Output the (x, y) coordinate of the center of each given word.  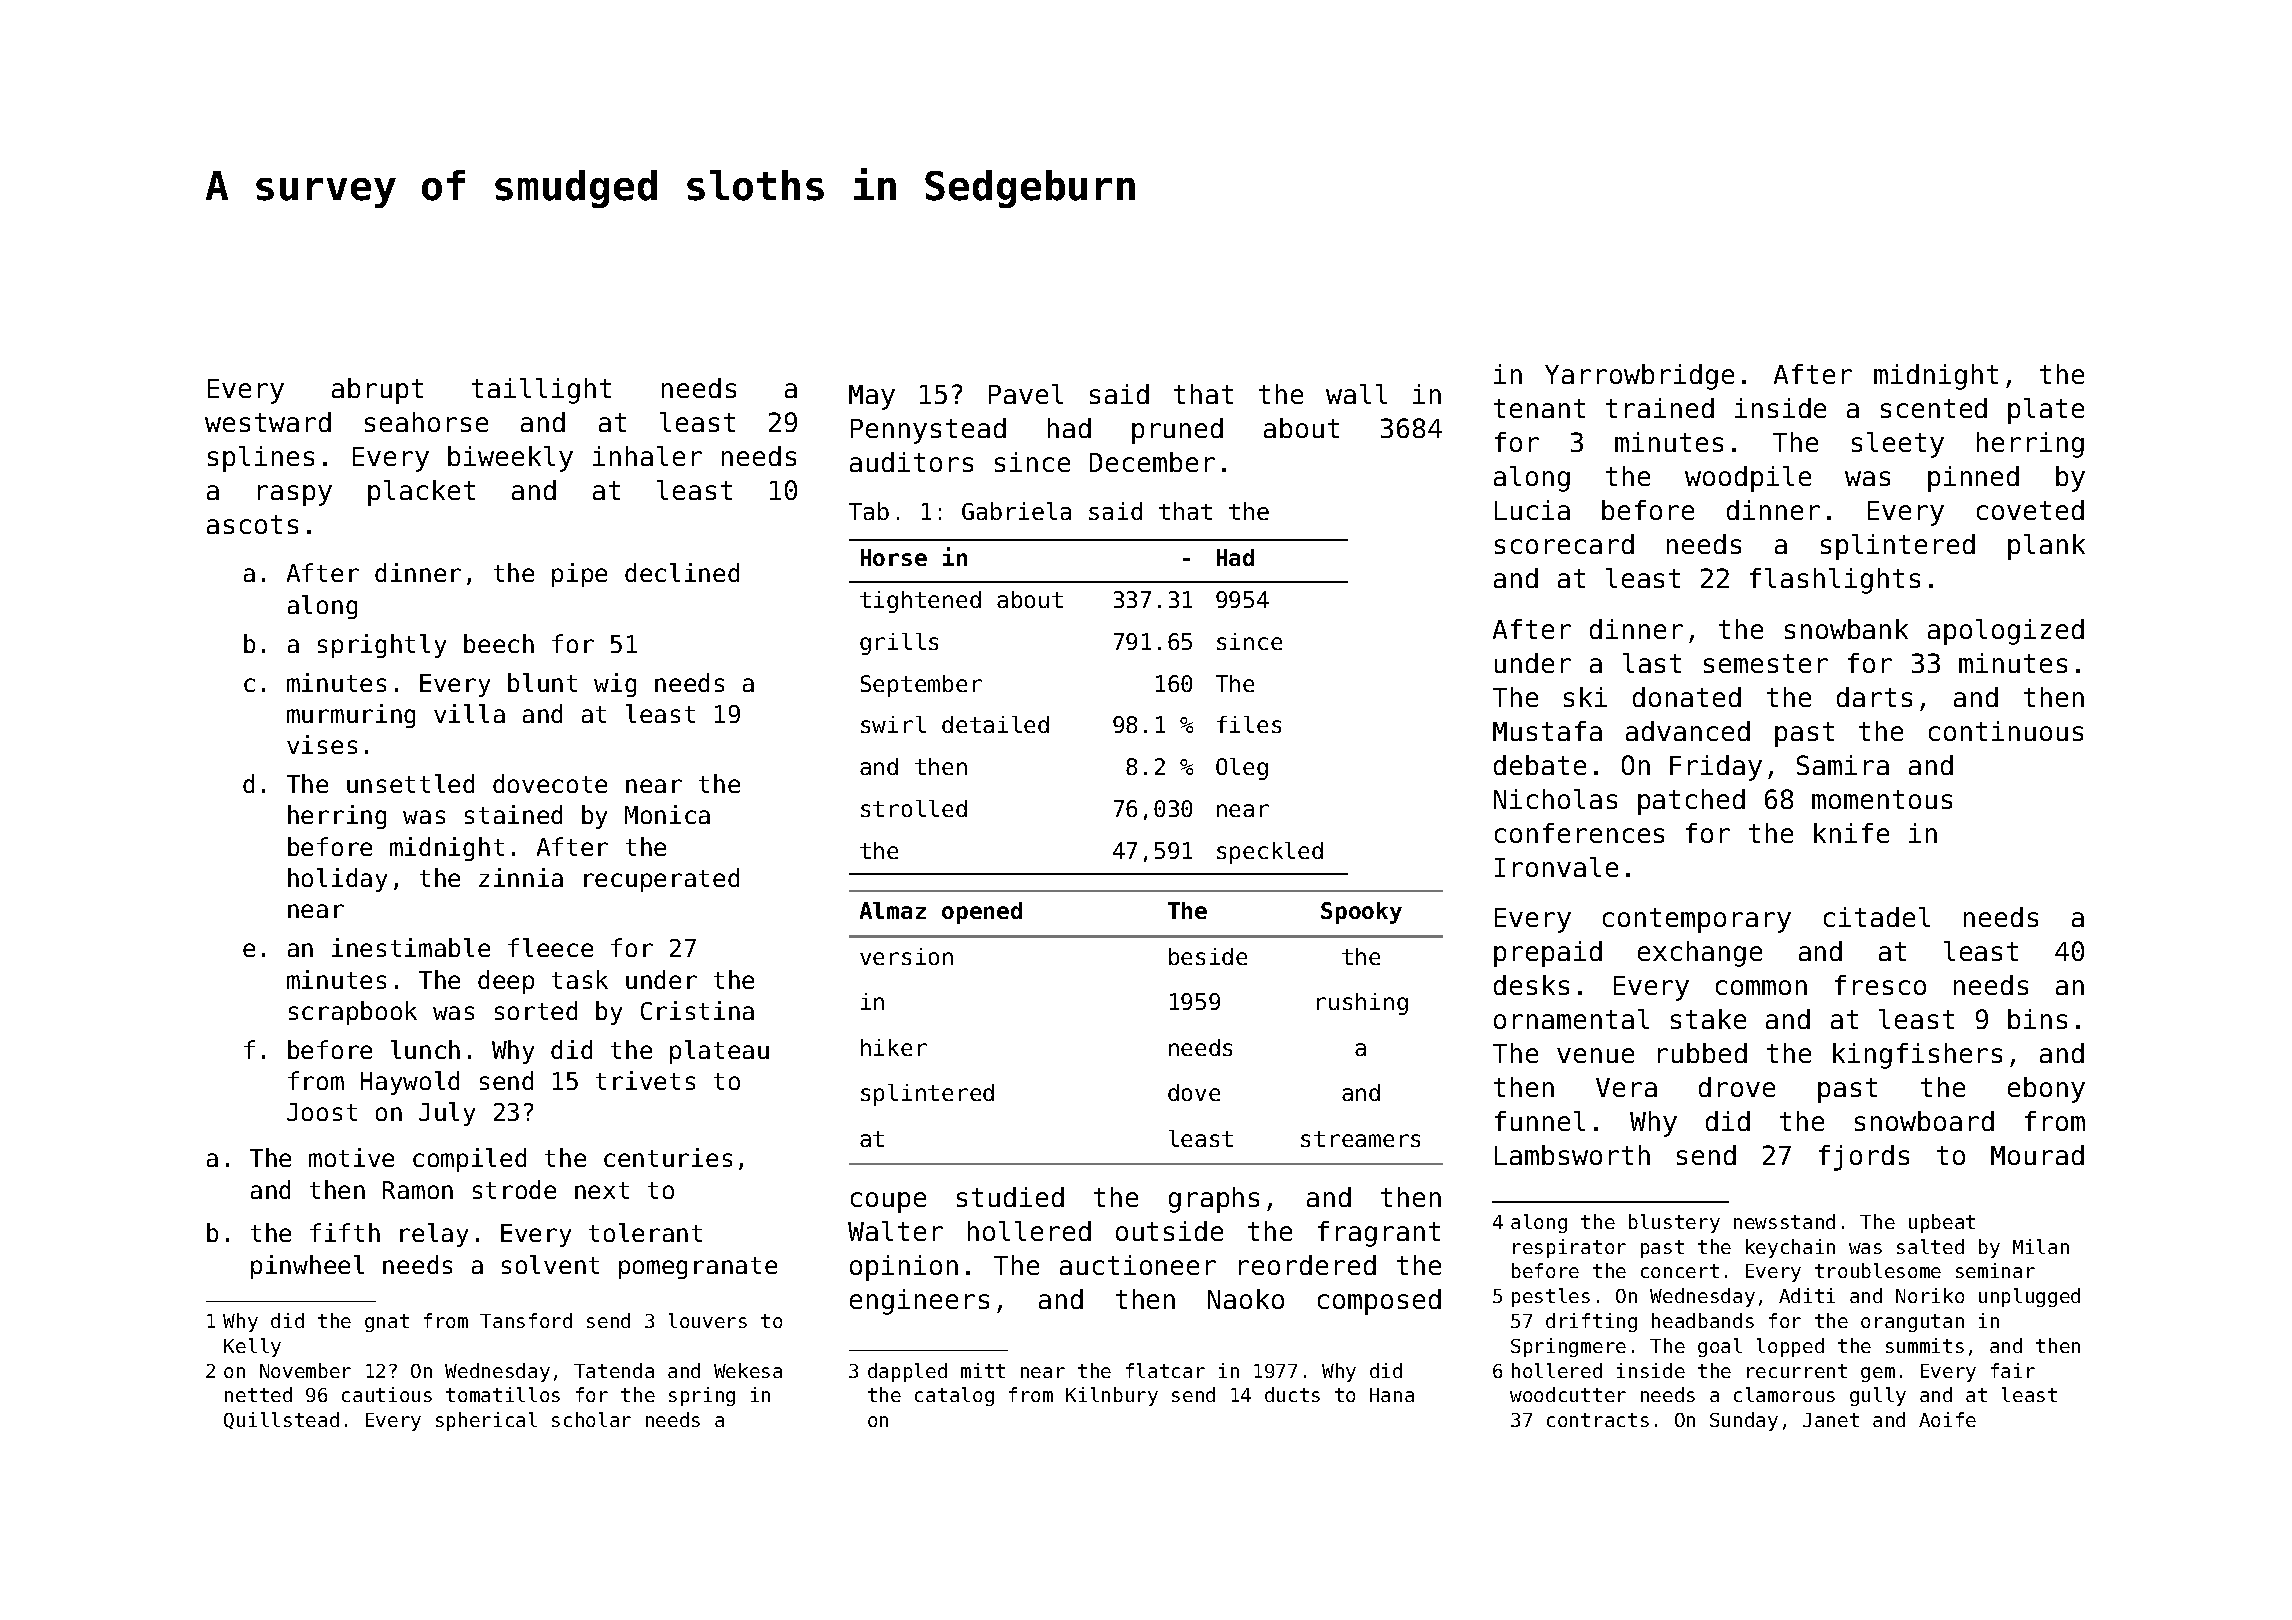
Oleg (1242, 769)
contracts (1598, 1420)
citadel (1877, 917)
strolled (914, 808)
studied (1010, 1197)
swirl (893, 724)
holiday (337, 880)
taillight (541, 391)
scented (1934, 408)
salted (1930, 1246)
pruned (1177, 431)
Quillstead (281, 1420)
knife (1851, 833)
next (602, 1190)
